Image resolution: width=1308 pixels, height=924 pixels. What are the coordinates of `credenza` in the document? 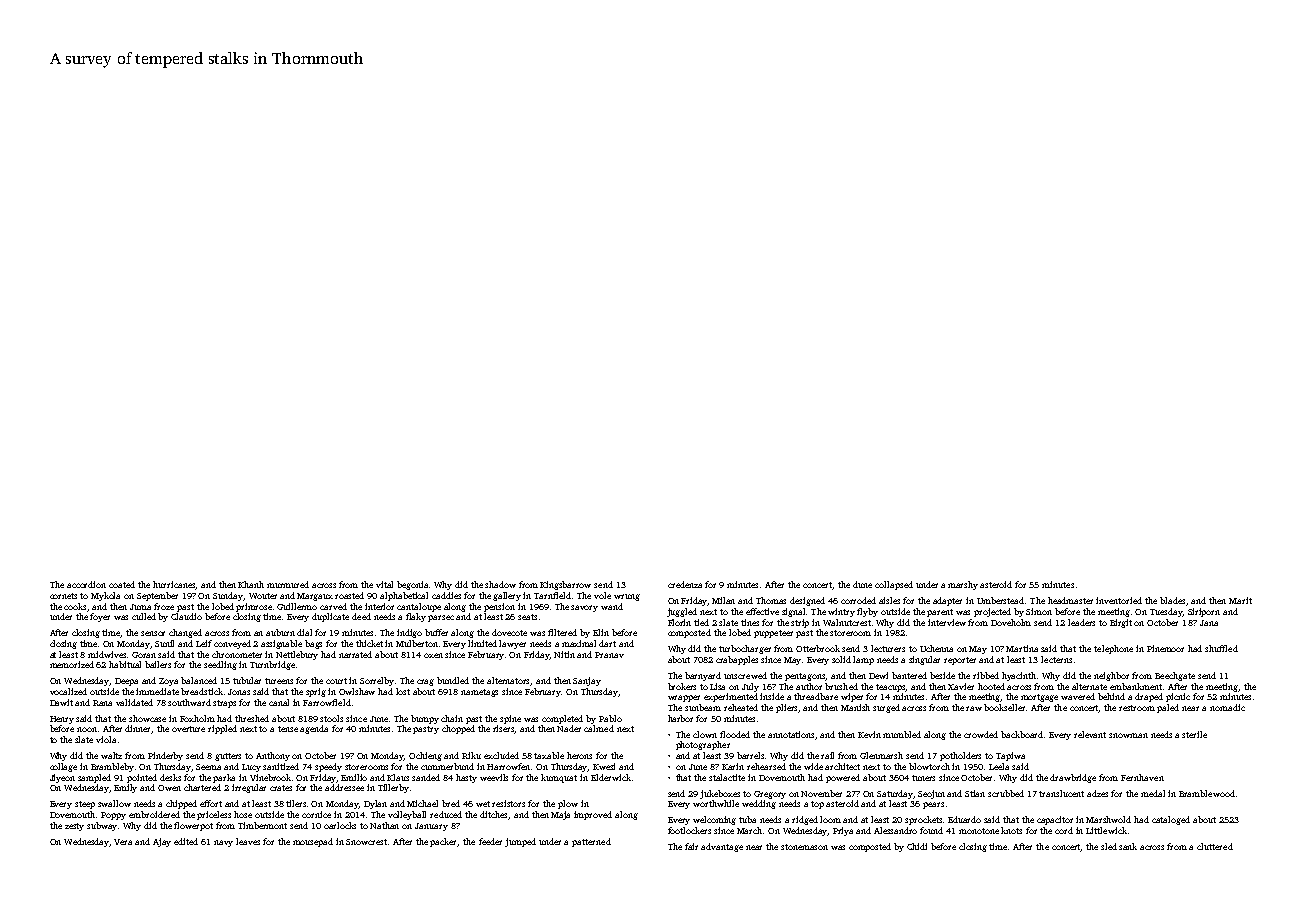 It's located at (685, 584).
